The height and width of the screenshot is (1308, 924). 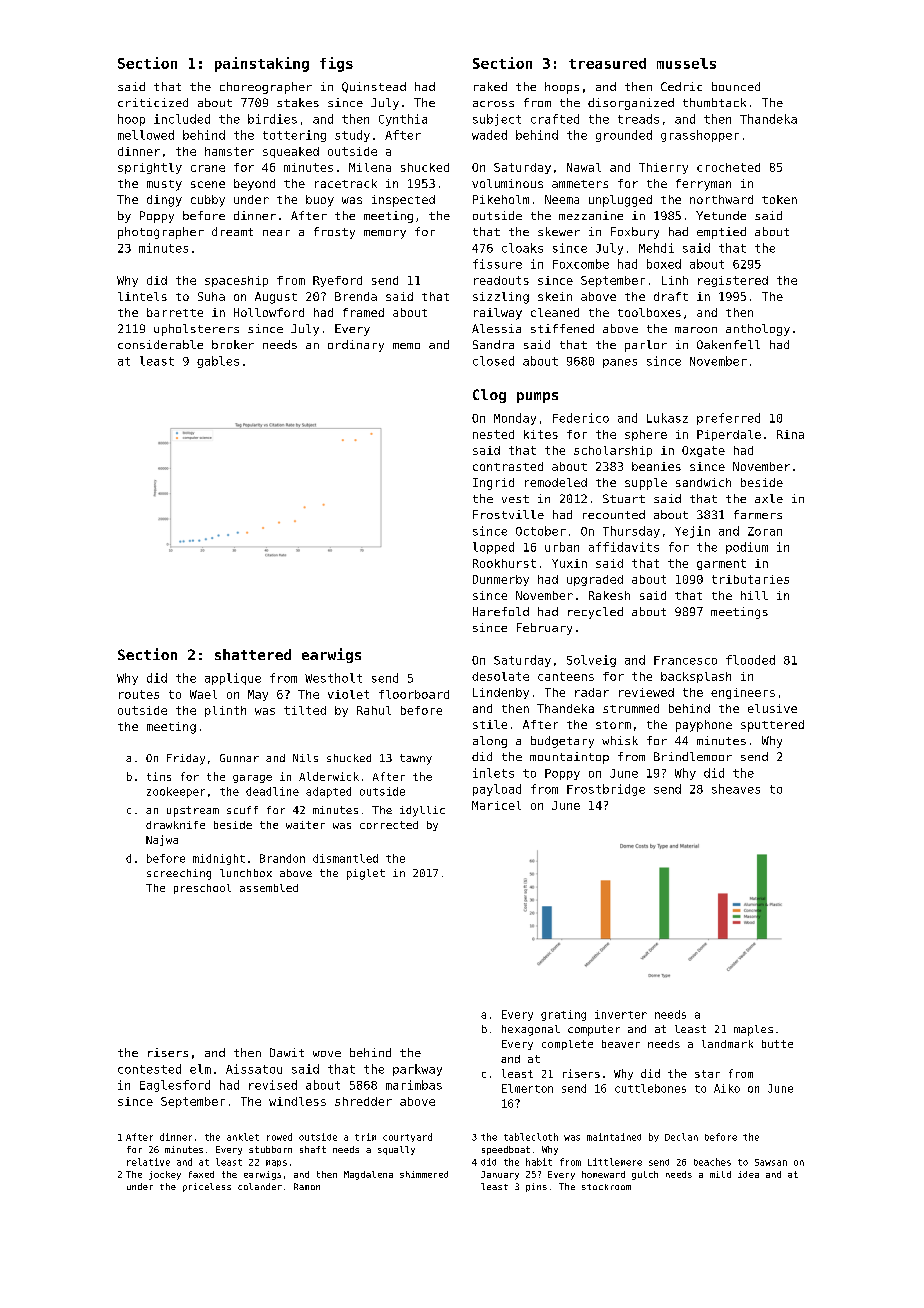 What do you see at coordinates (254, 1069) in the screenshot?
I see `Aissatou` at bounding box center [254, 1069].
